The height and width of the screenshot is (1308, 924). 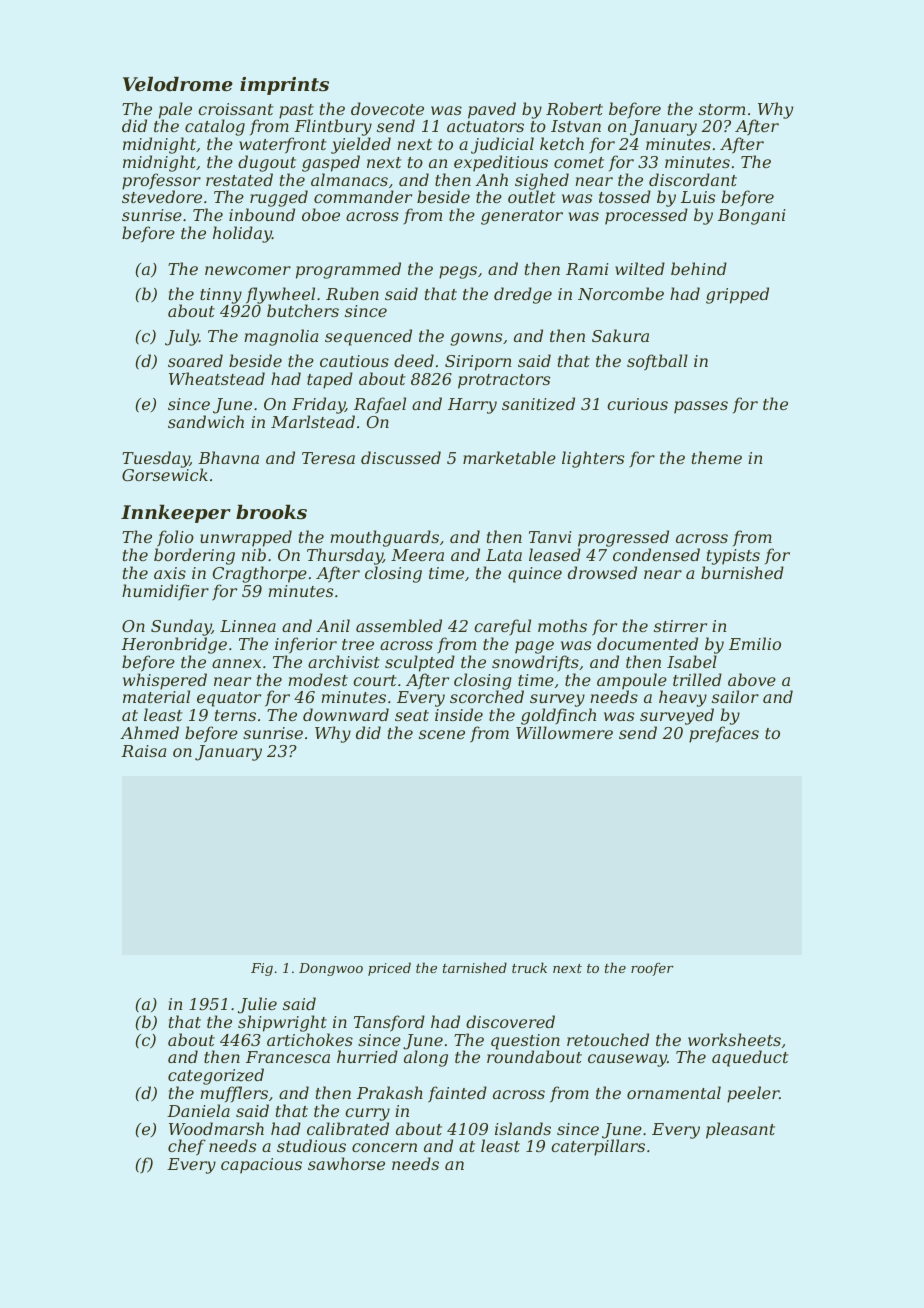 I want to click on imprints, so click(x=284, y=86).
